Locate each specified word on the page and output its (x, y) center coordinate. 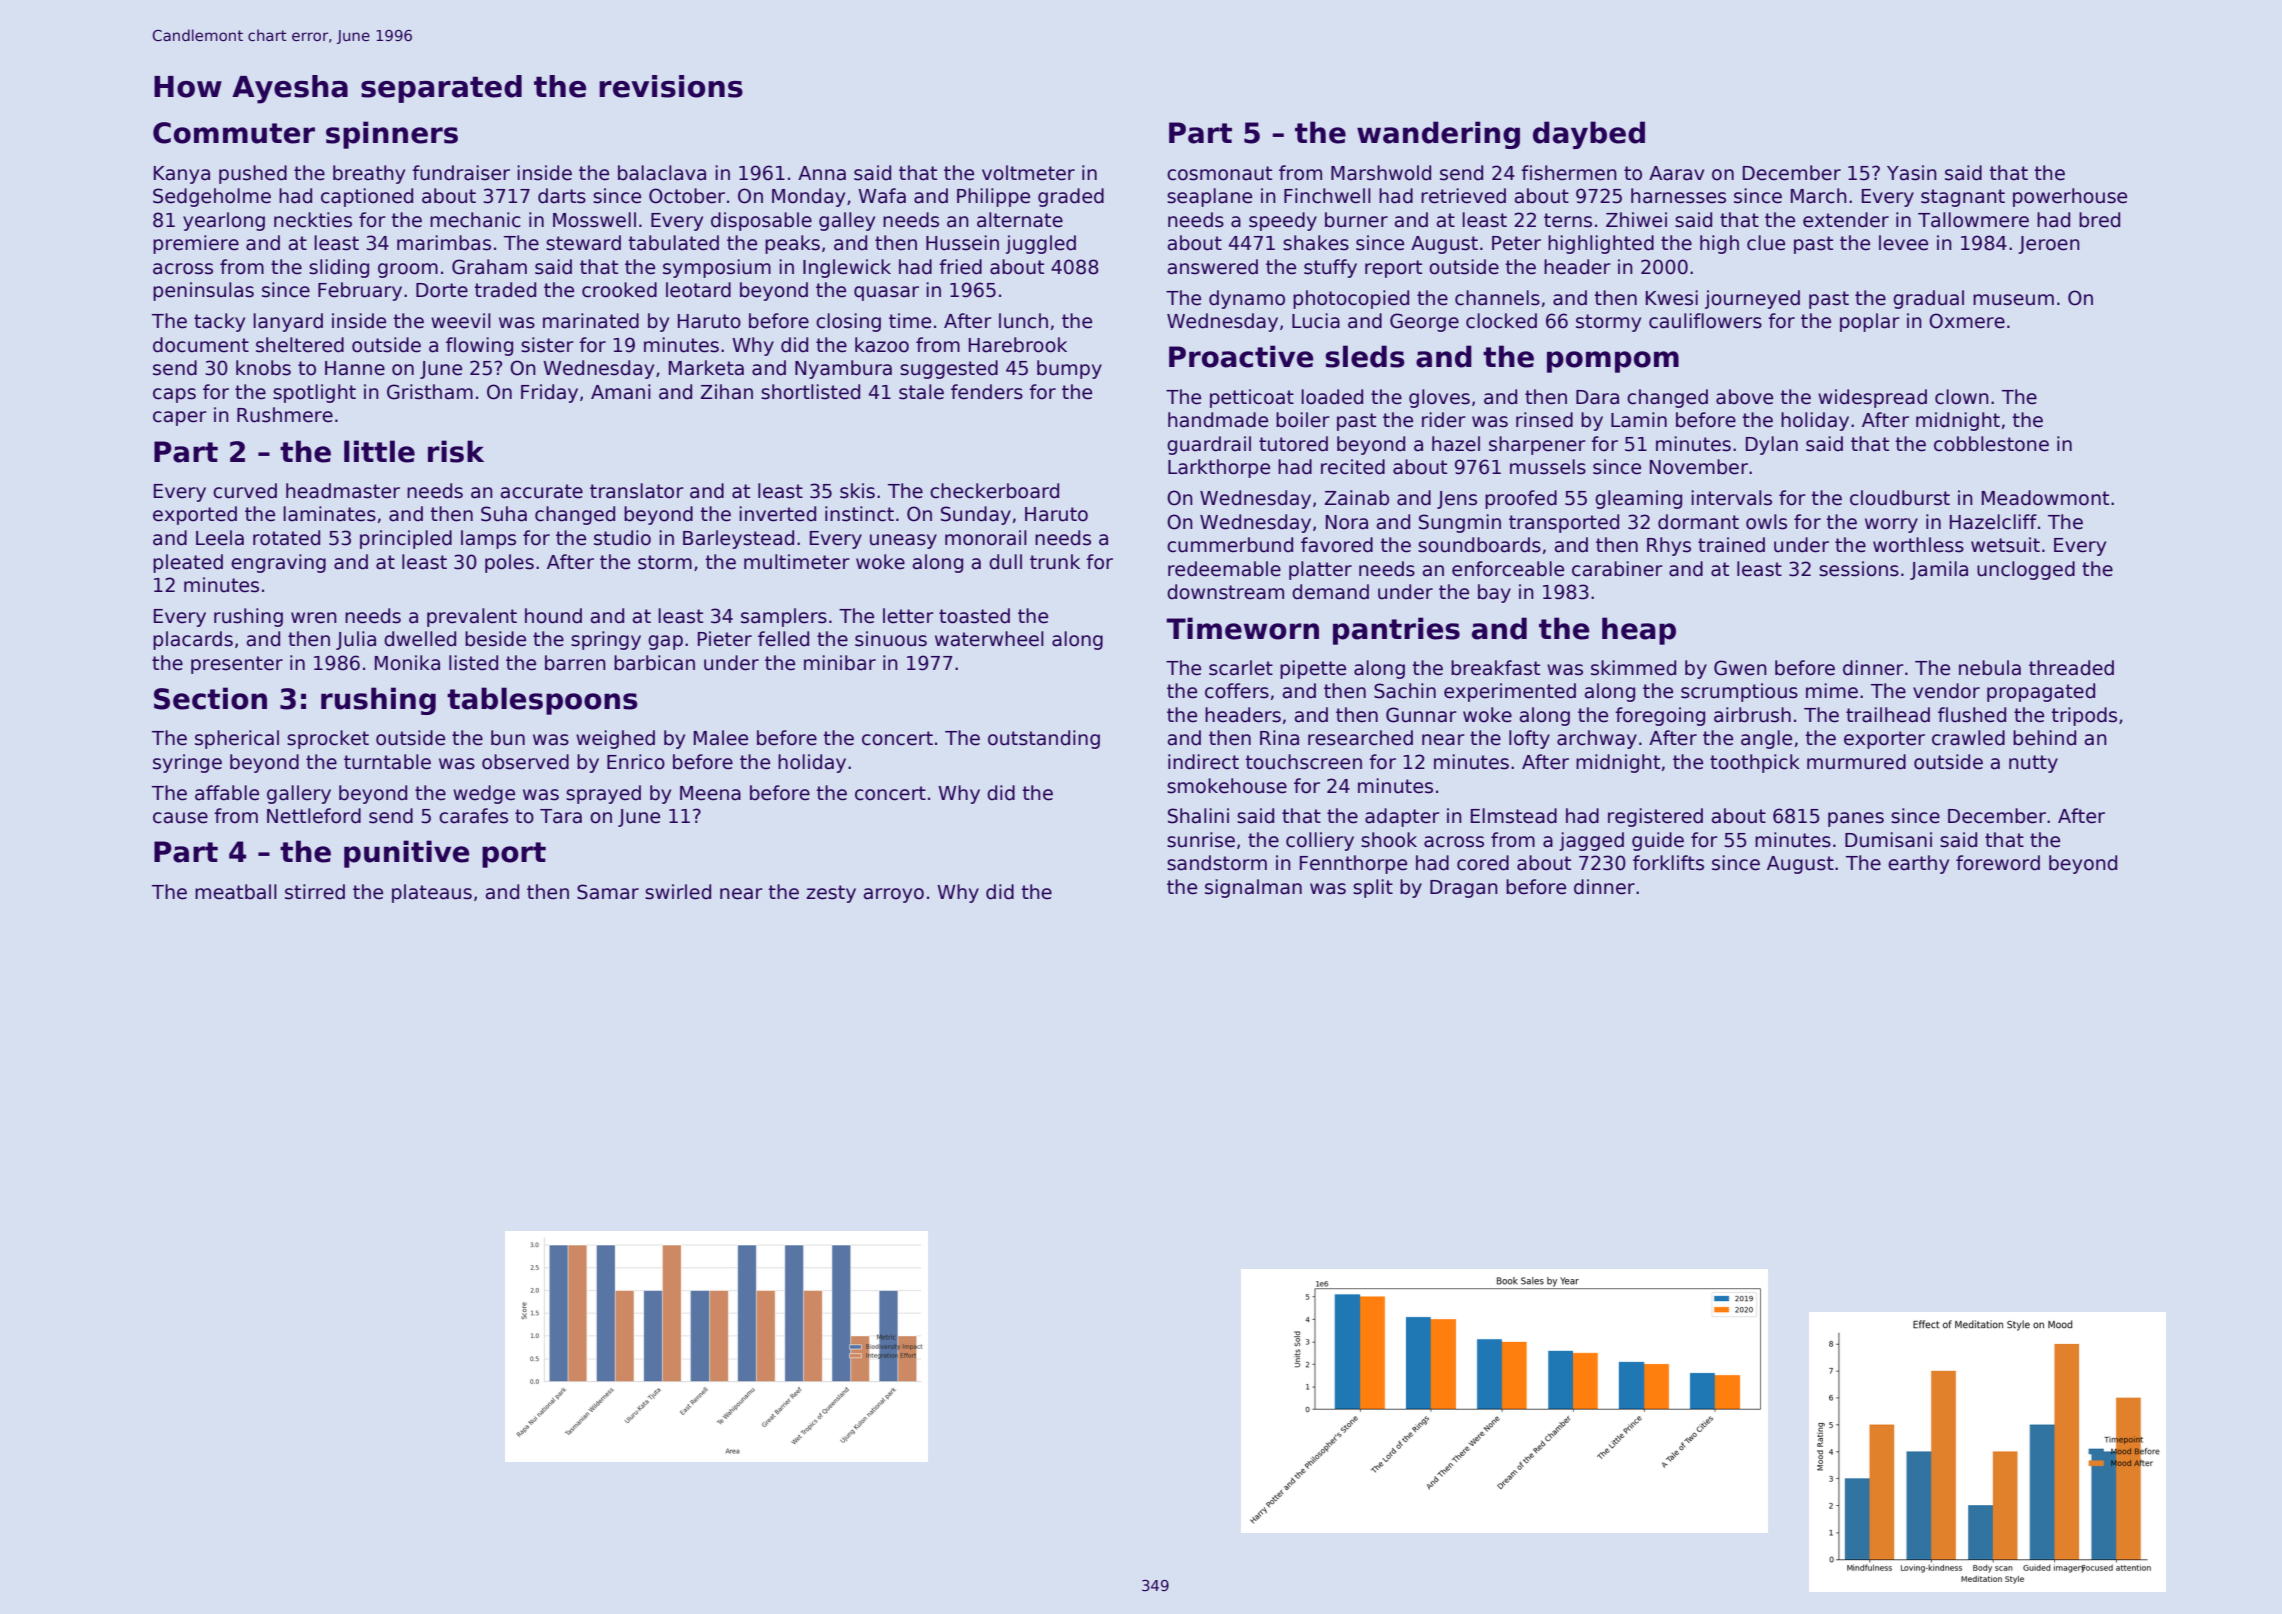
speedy (1283, 221)
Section (210, 698)
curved (245, 491)
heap (1639, 631)
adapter (1402, 817)
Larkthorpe (1219, 468)
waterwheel (989, 639)
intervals (1731, 498)
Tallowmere (1973, 220)
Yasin (1912, 173)
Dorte (442, 290)
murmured (1856, 762)
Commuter (234, 133)
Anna (822, 173)
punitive (407, 854)
